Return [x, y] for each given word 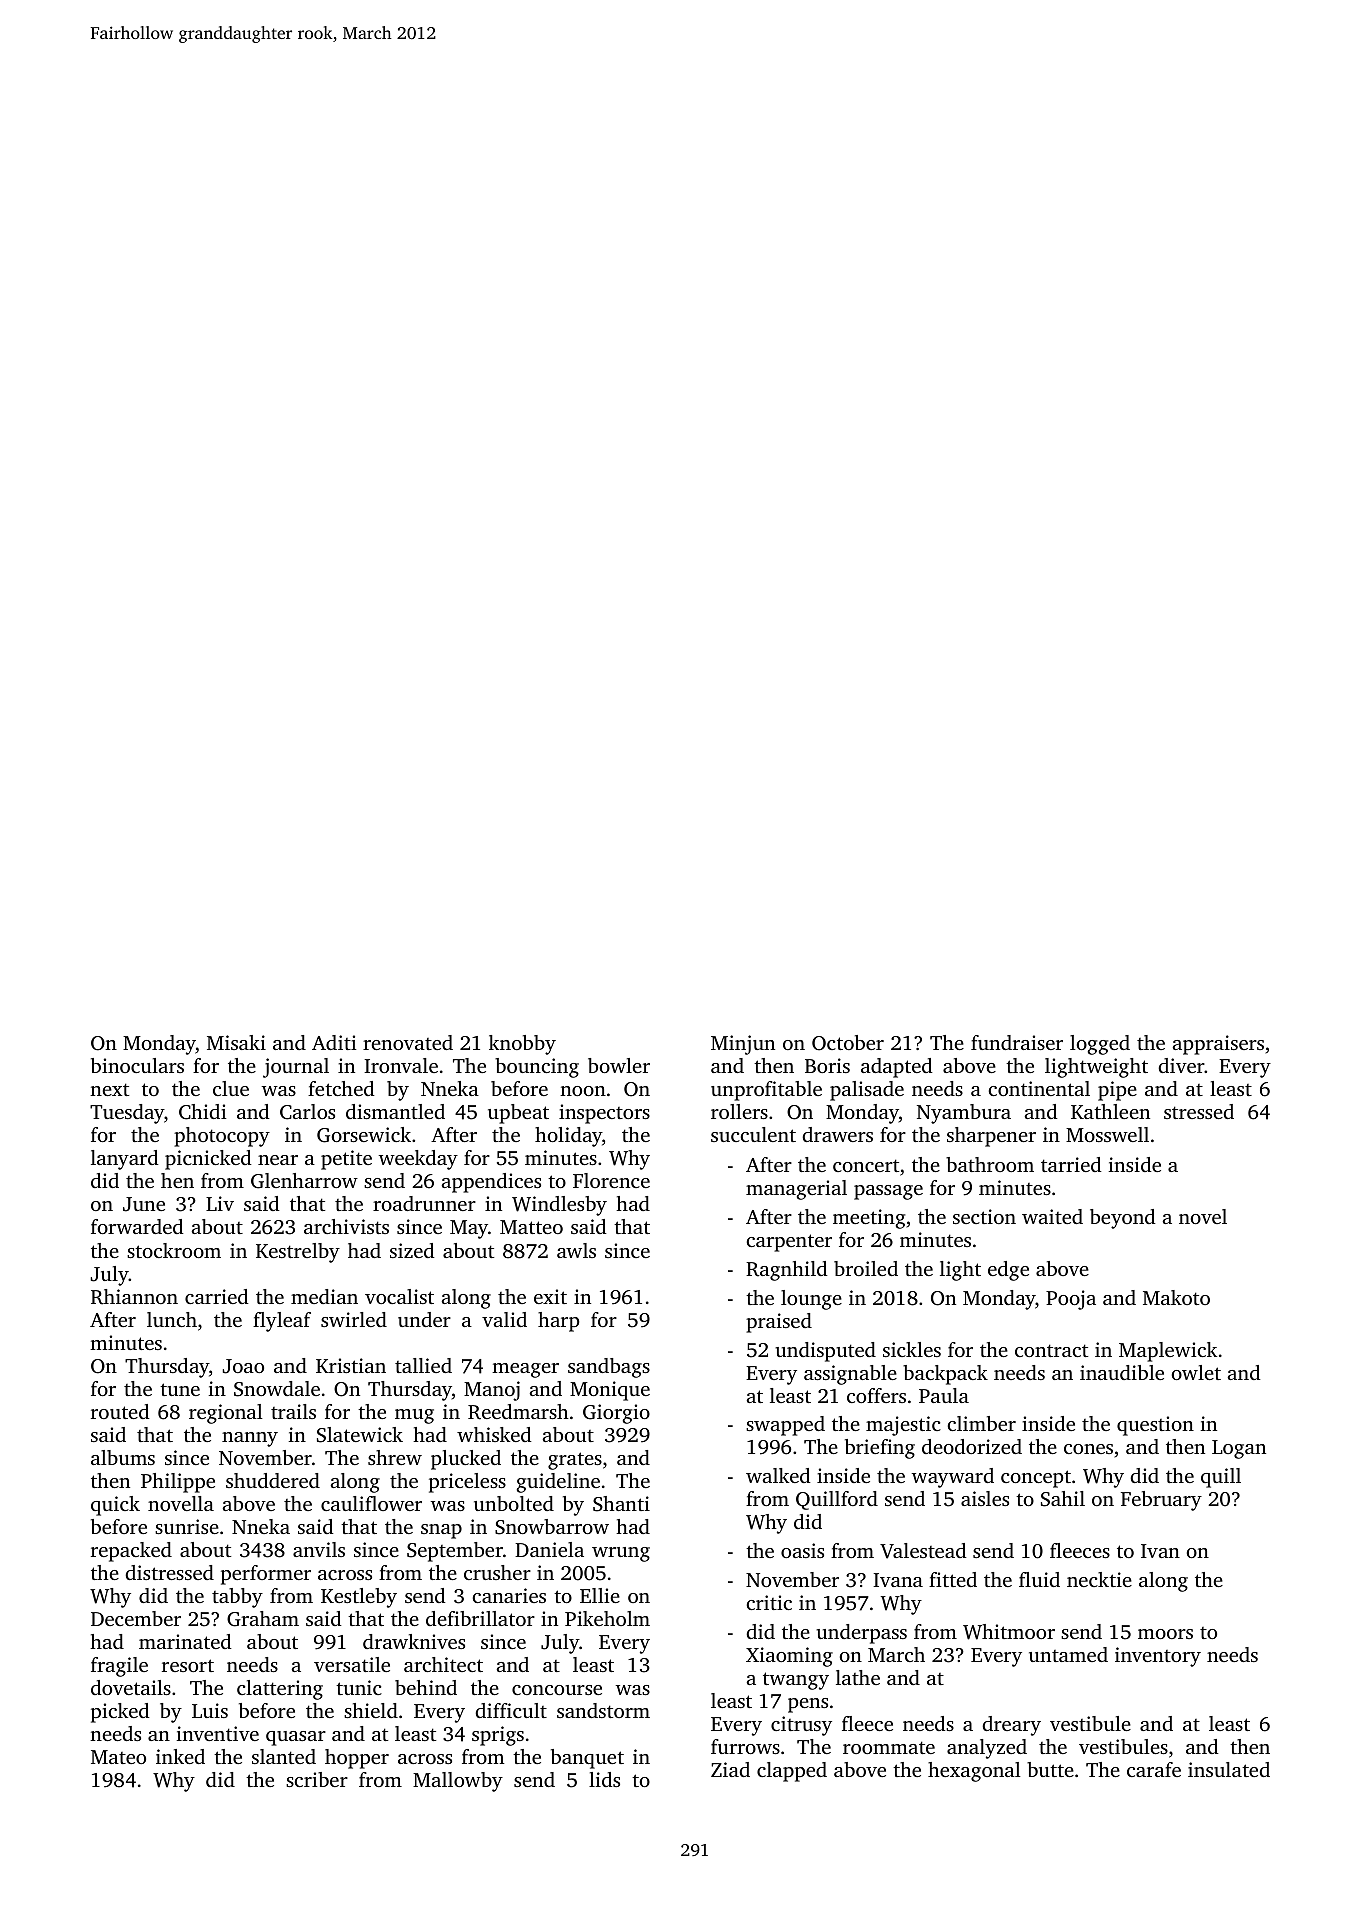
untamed [1068, 1654]
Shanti [621, 1504]
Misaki [236, 1042]
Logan [1239, 1449]
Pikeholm [607, 1618]
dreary [1011, 1726]
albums [123, 1457]
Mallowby [458, 1782]
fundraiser [1017, 1042]
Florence [611, 1180]
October [848, 1043]
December [136, 1618]
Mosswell [1107, 1134]
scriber [317, 1779]
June [144, 1204]
